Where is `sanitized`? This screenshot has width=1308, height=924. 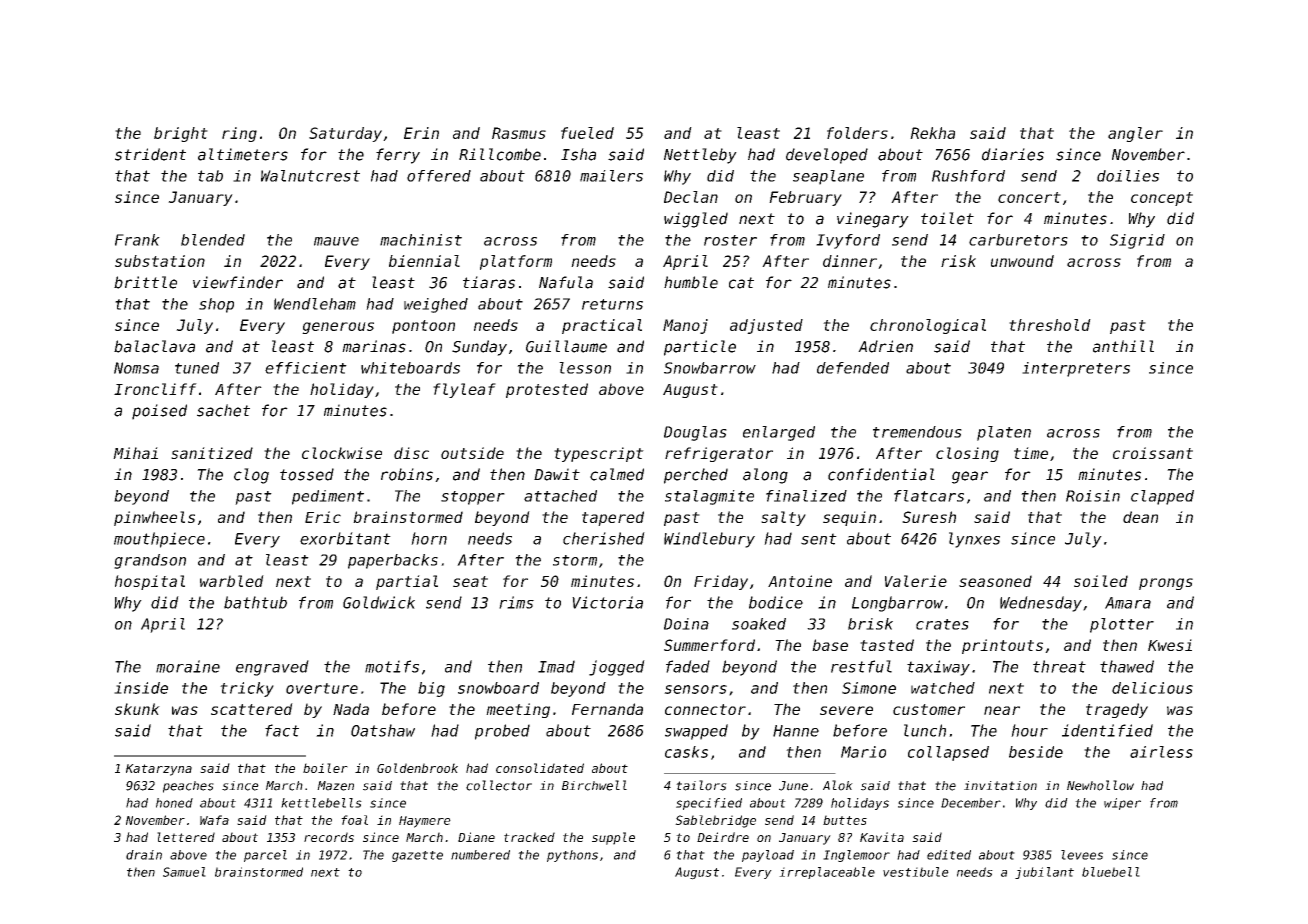
sanitized is located at coordinates (212, 453).
